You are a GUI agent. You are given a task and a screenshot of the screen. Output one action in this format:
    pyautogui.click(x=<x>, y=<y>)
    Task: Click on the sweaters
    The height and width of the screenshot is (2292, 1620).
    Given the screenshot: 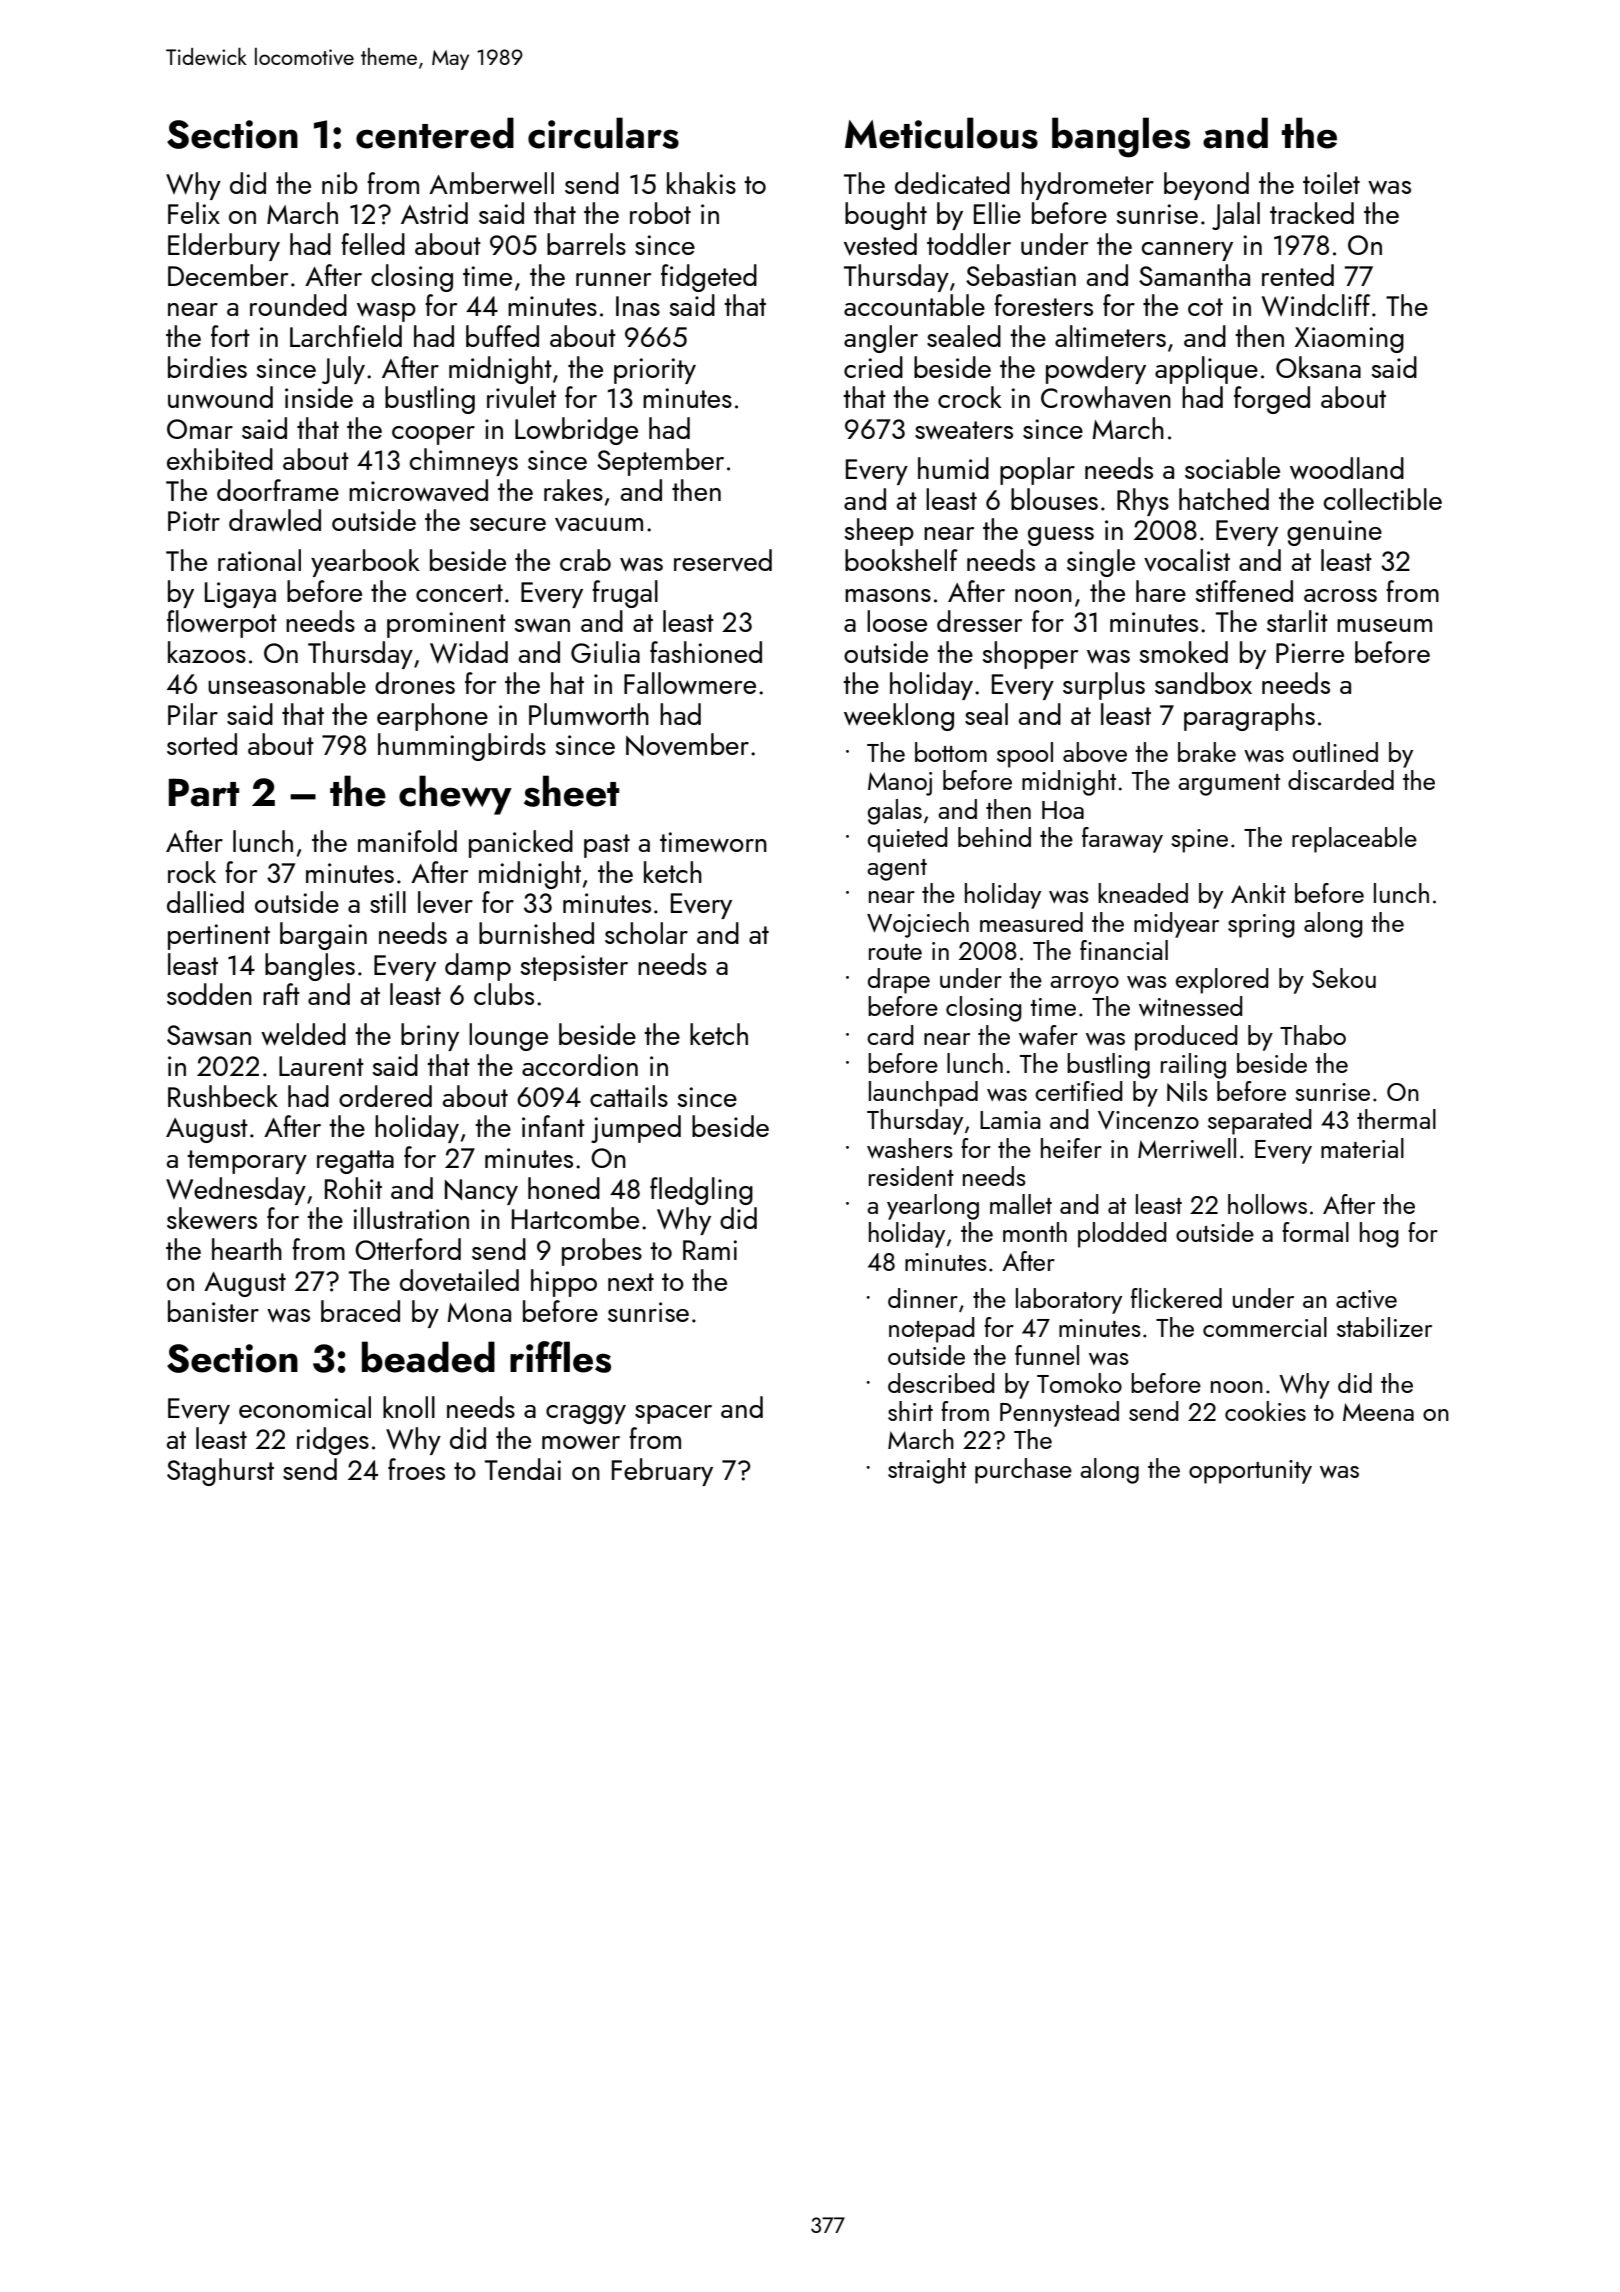 What is the action you would take?
    pyautogui.click(x=964, y=430)
